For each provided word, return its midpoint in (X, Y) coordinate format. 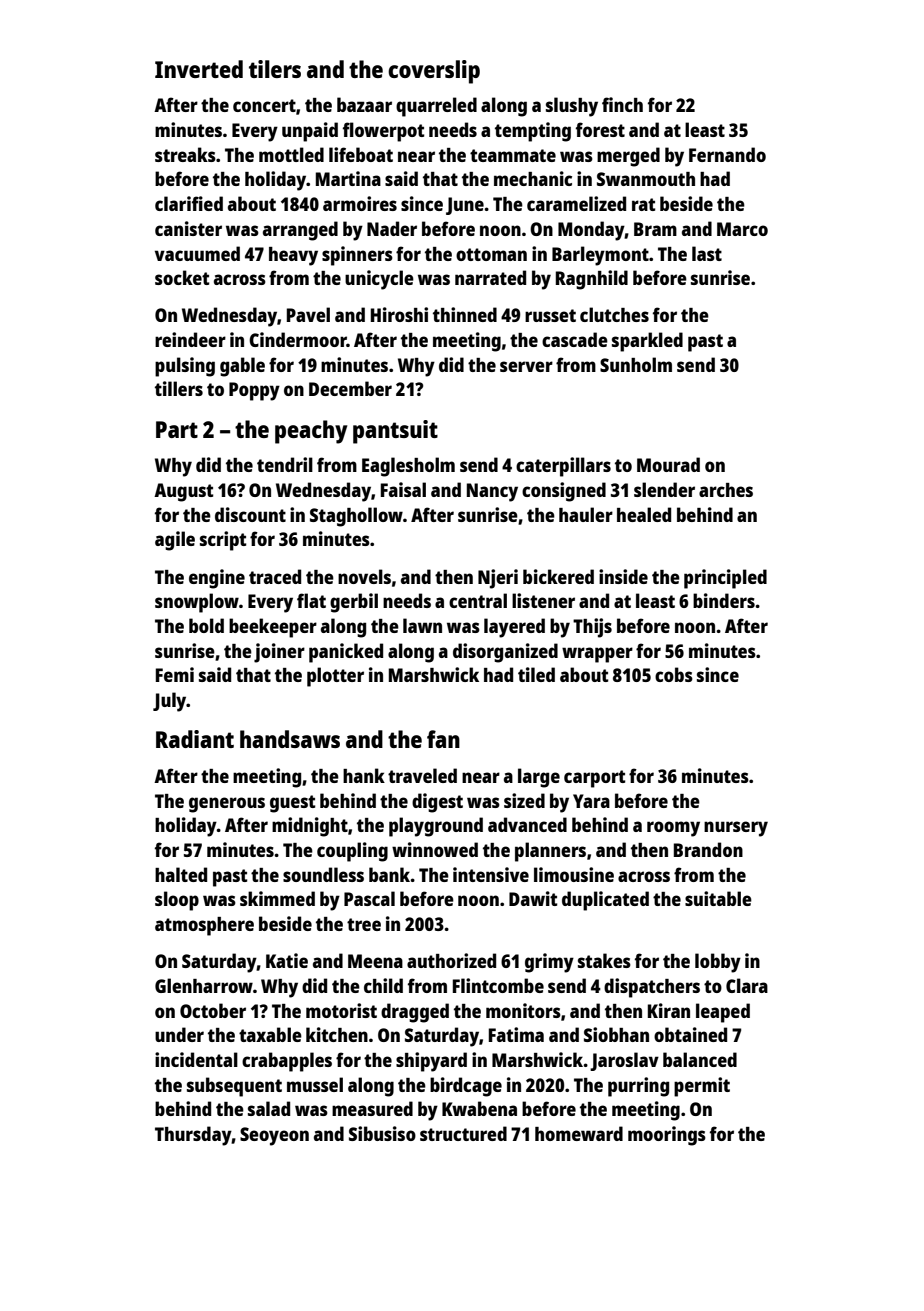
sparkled (647, 342)
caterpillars (563, 467)
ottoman (491, 254)
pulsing (185, 367)
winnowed (435, 849)
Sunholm (636, 364)
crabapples (287, 1062)
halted (181, 874)
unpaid (310, 132)
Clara (747, 985)
